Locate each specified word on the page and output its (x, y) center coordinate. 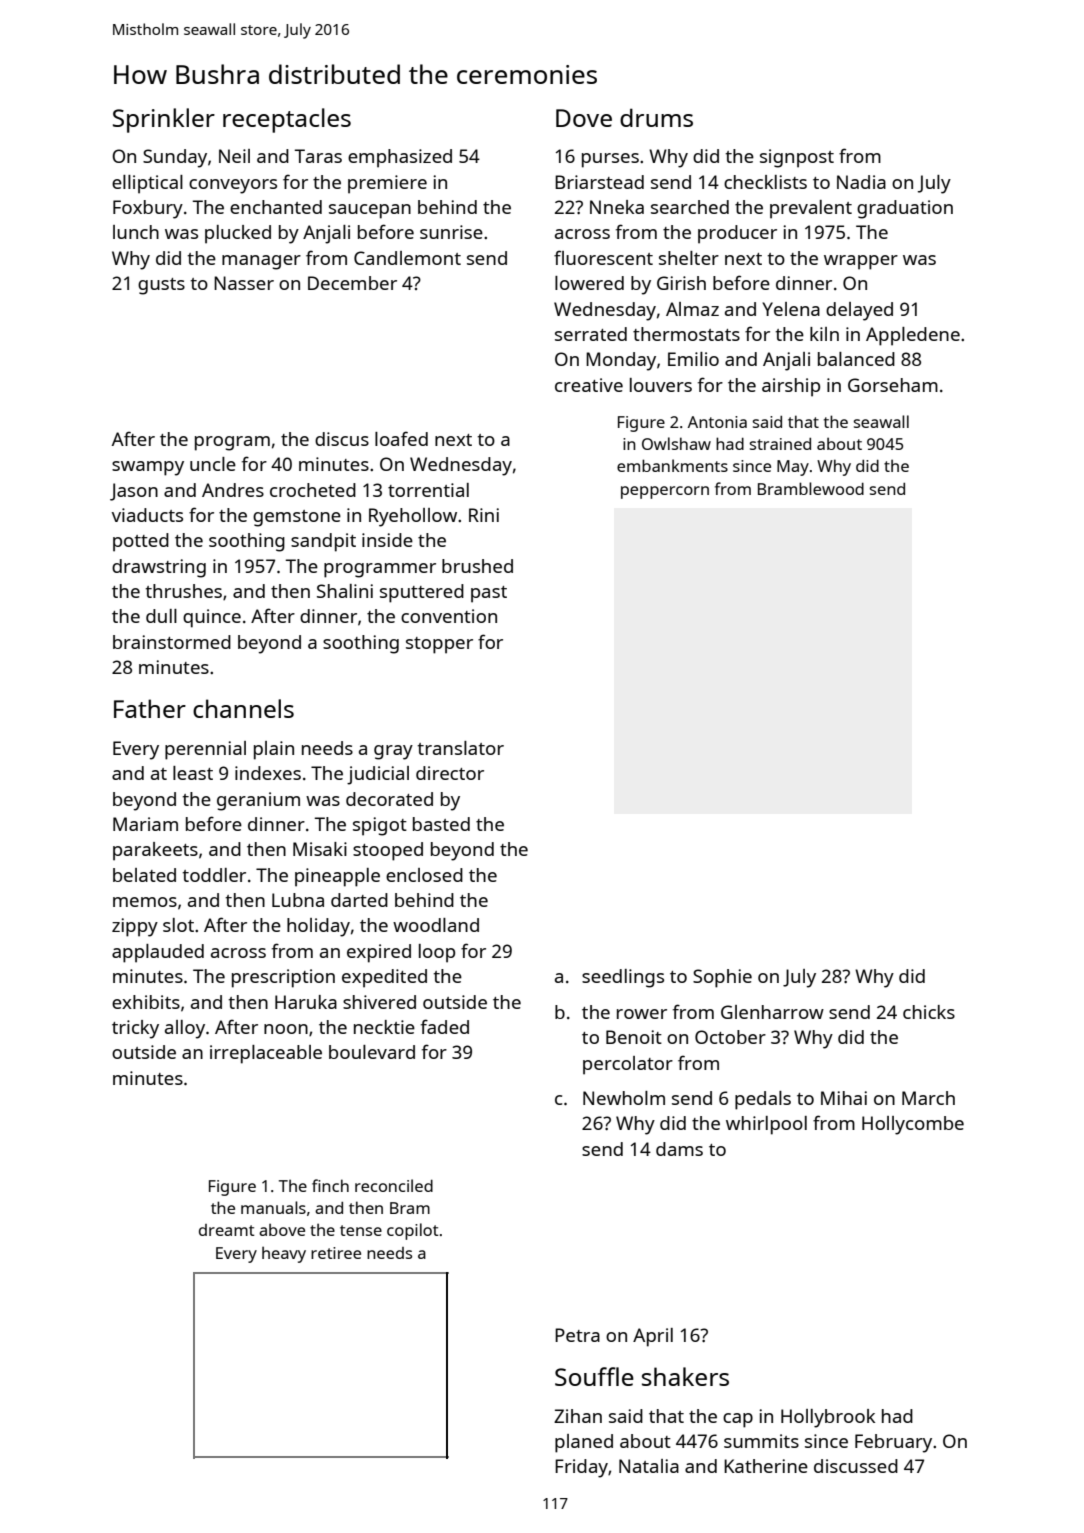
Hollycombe (913, 1125)
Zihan (578, 1416)
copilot (413, 1231)
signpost (797, 158)
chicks (929, 1012)
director (450, 773)
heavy (284, 1254)
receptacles (287, 120)
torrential (428, 490)
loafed (401, 438)
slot (178, 925)
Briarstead (599, 182)
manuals (273, 1207)
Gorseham (893, 385)
